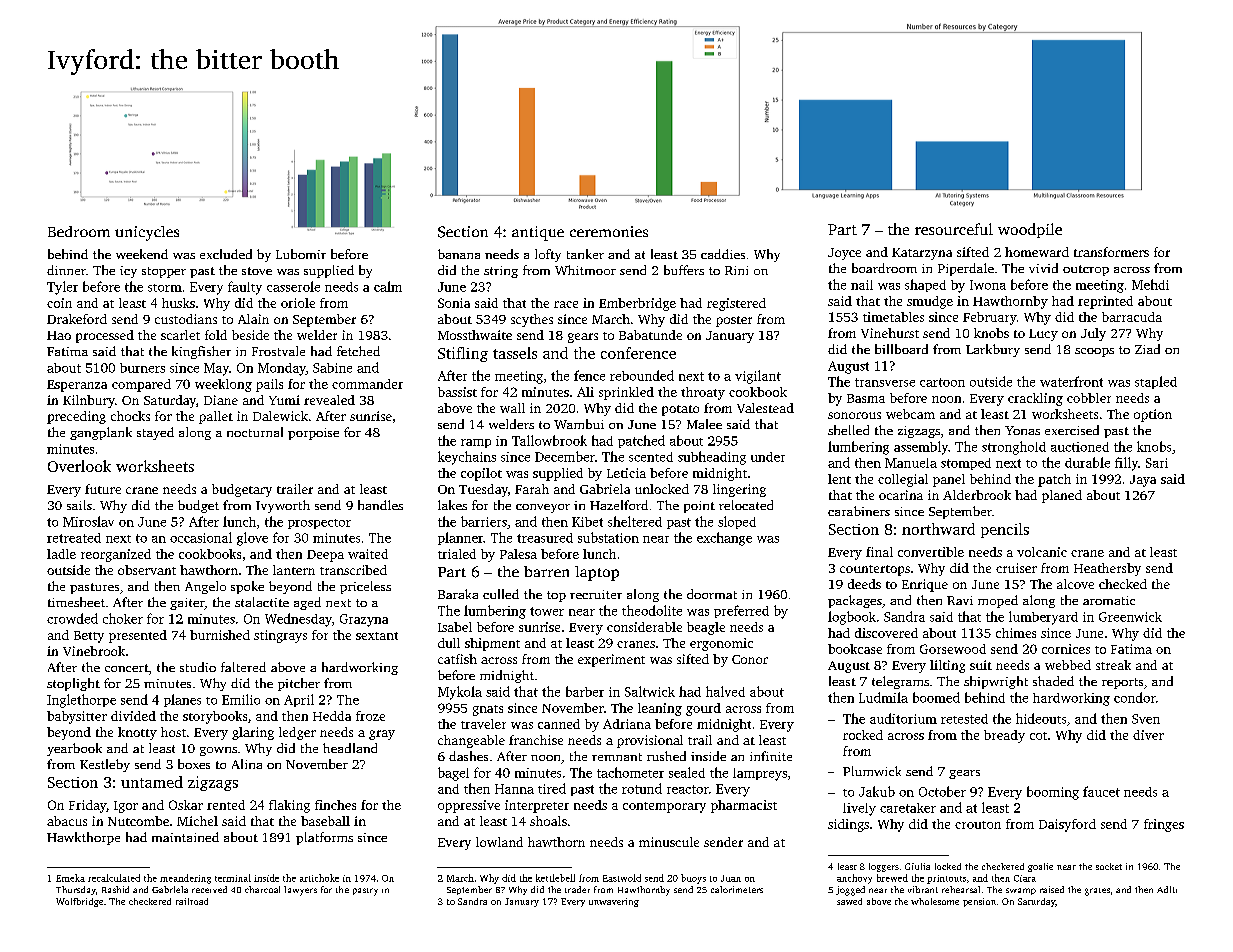  What do you see at coordinates (693, 879) in the document?
I see `buoys` at bounding box center [693, 879].
